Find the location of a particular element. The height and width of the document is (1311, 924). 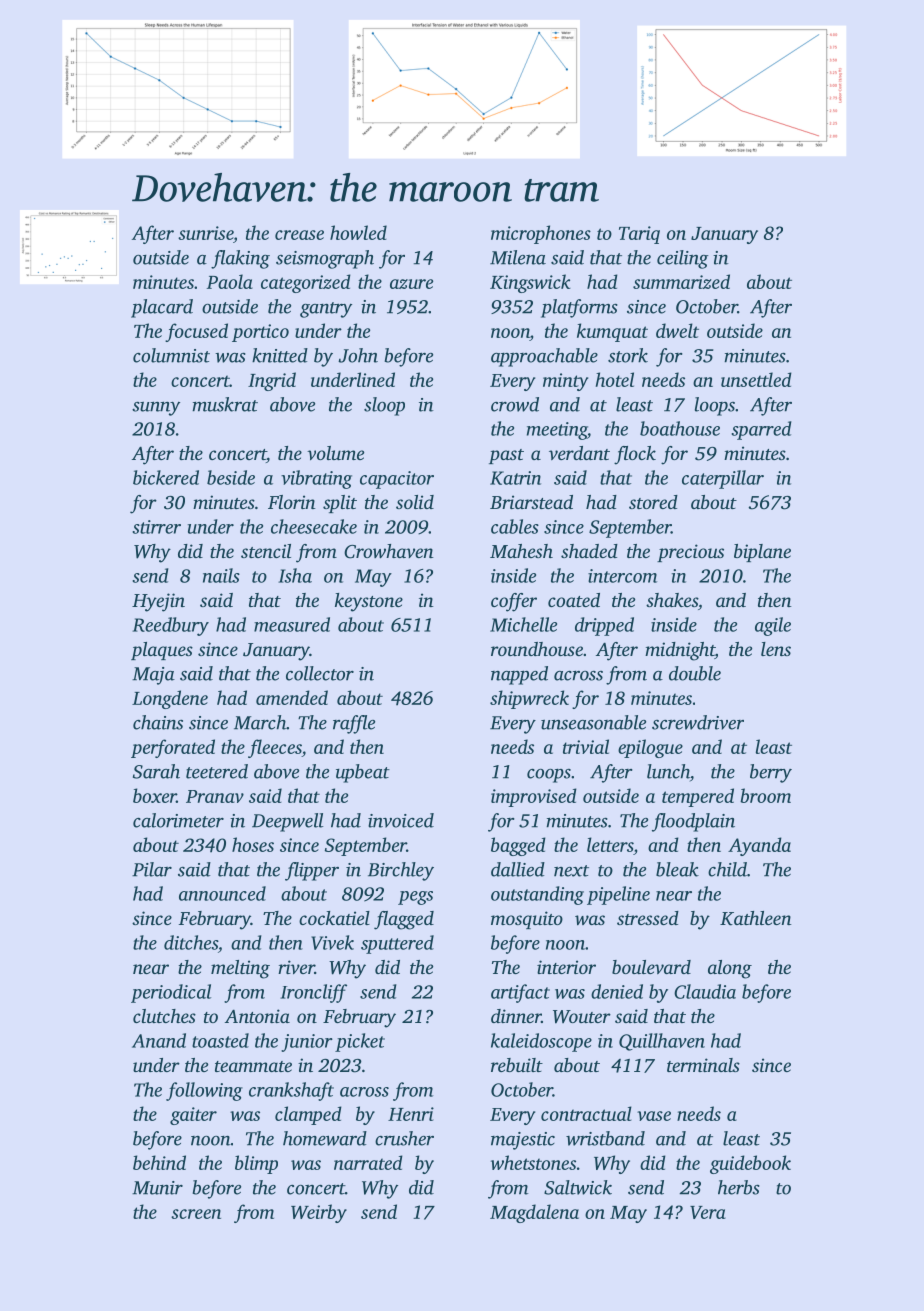

shakes is located at coordinates (672, 600).
